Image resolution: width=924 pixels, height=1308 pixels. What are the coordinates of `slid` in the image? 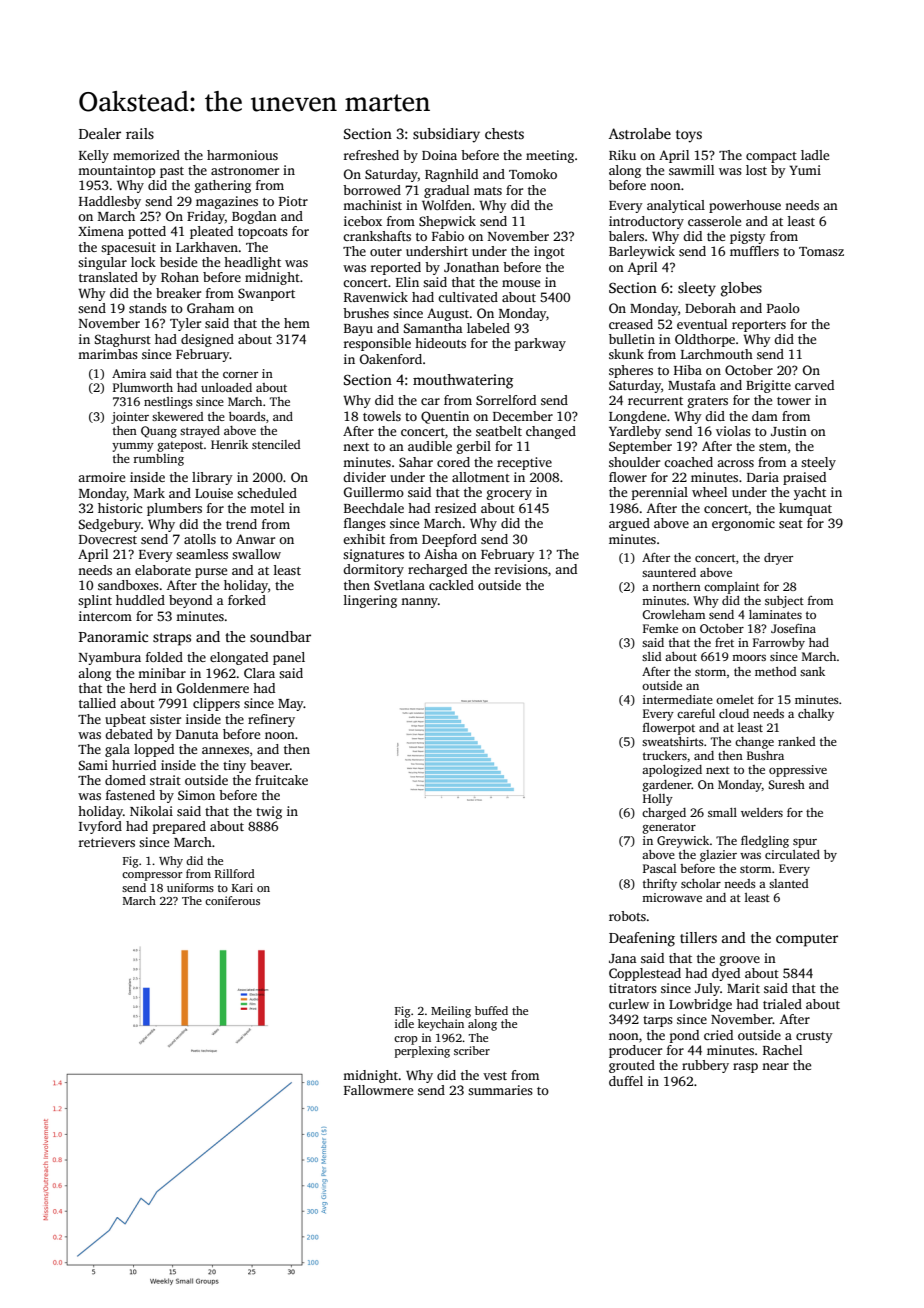 It's located at (652, 656).
